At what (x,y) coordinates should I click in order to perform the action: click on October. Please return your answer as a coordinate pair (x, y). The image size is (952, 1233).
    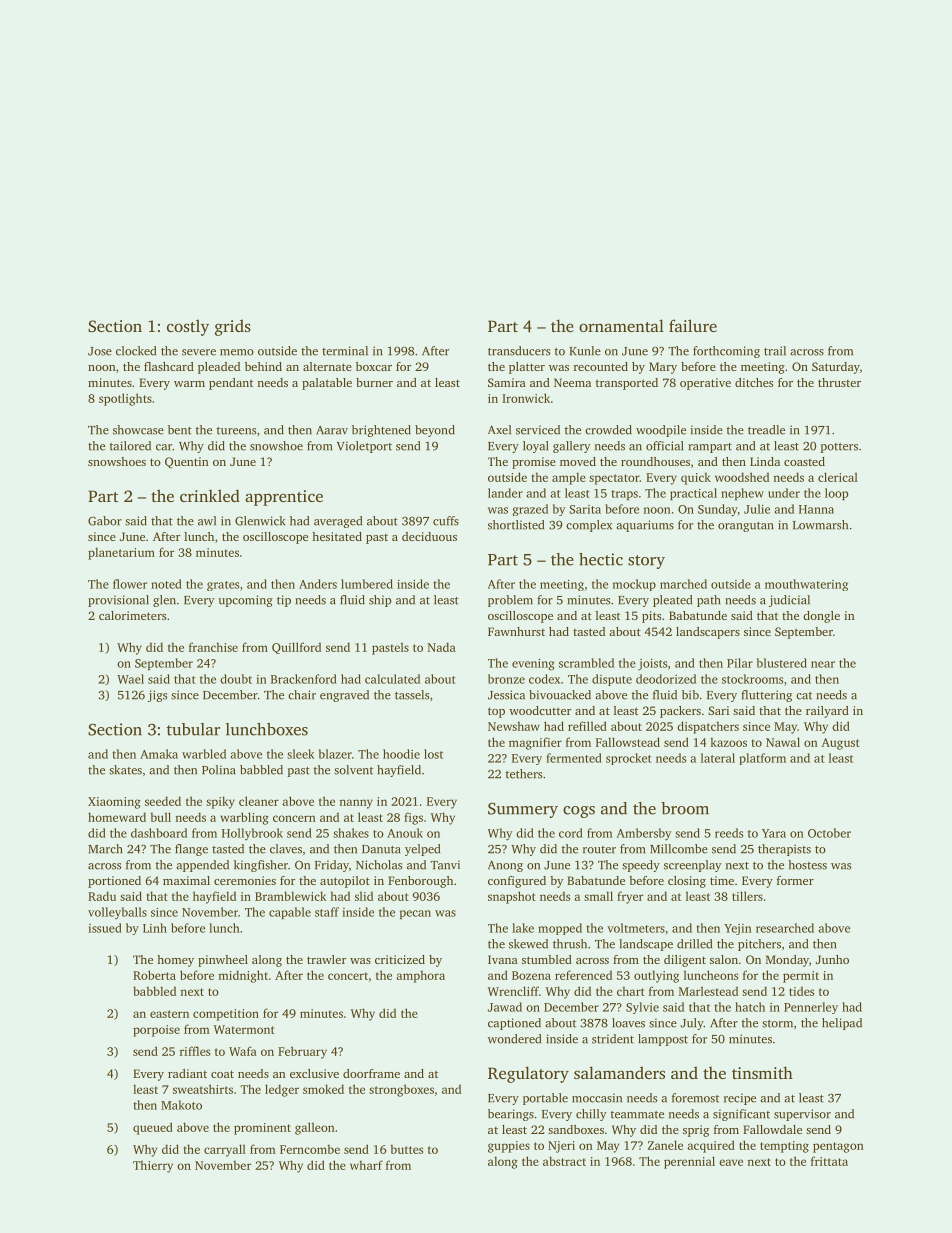
    Looking at the image, I should click on (829, 833).
